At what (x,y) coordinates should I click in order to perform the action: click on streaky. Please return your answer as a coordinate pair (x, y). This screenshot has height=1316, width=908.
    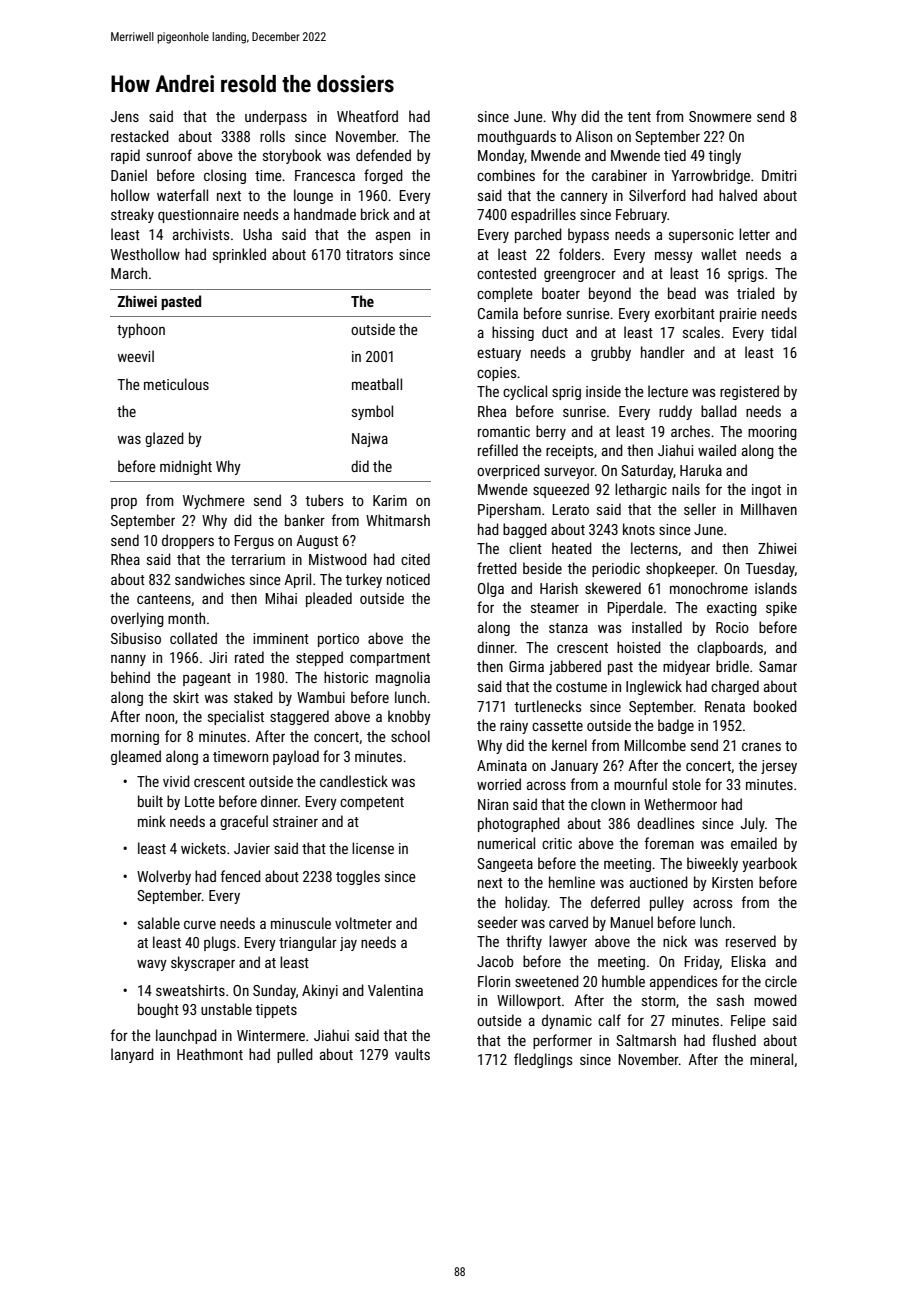
    Looking at the image, I should click on (132, 215).
